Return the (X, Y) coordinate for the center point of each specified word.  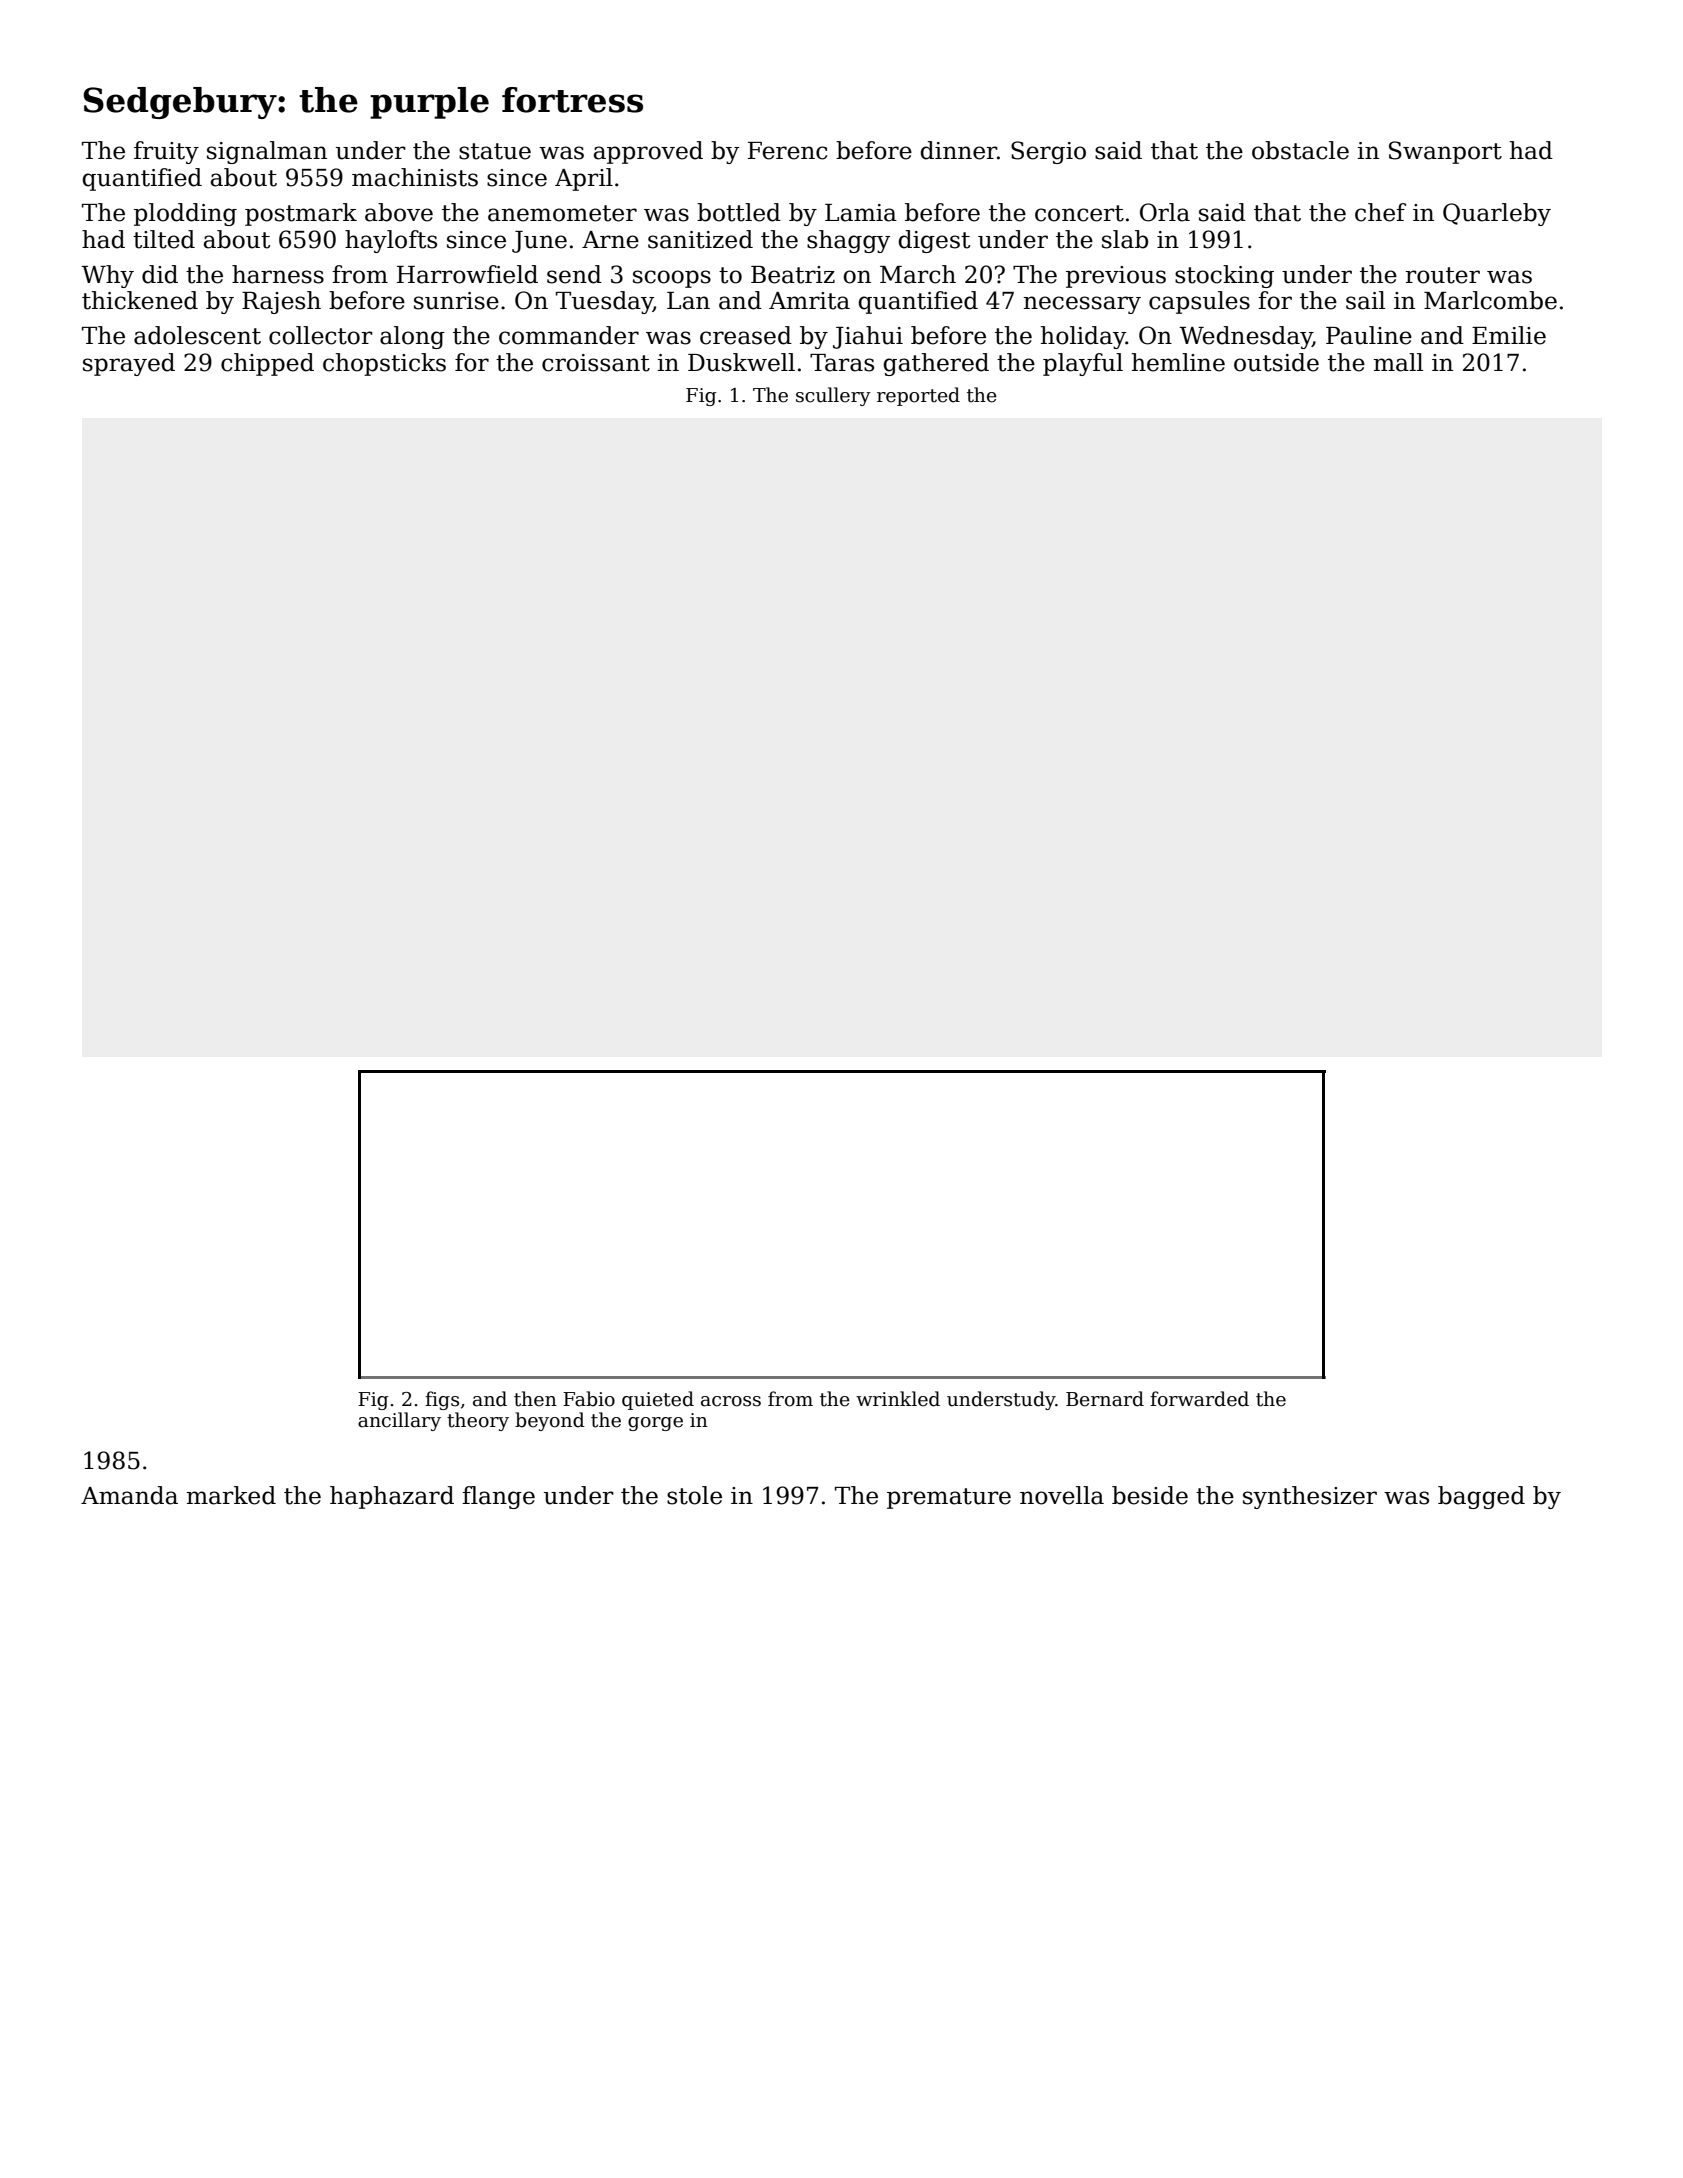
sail (1365, 300)
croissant (596, 363)
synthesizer (1310, 1497)
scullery (833, 396)
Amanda (129, 1495)
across (731, 1401)
